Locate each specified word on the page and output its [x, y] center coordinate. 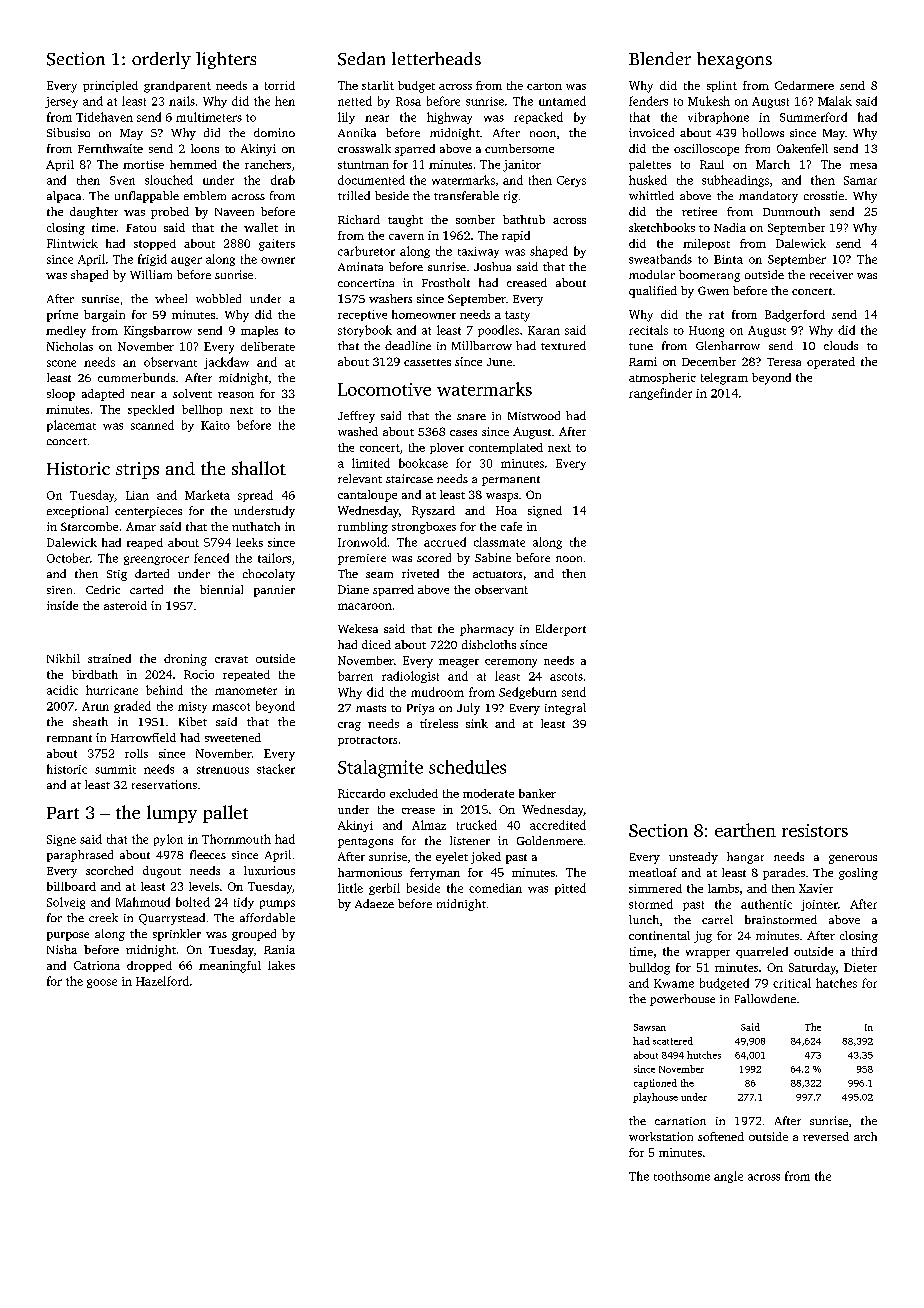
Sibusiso [68, 132]
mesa [863, 166]
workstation [661, 1136]
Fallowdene [765, 998]
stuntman [363, 165]
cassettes [427, 362]
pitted [570, 889]
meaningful [230, 967]
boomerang [709, 276]
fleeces [208, 854]
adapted [103, 395]
